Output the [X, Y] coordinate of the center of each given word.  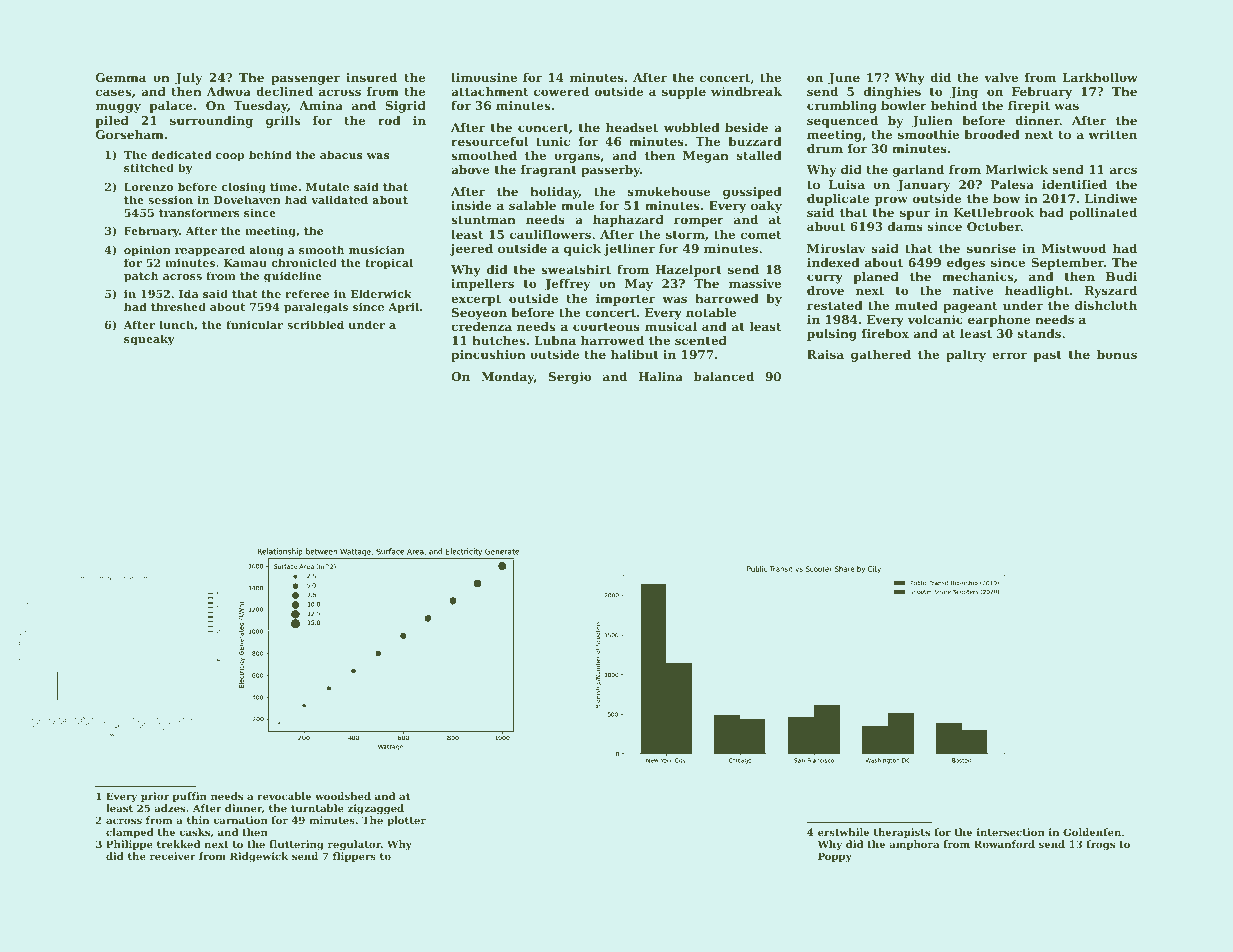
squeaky [149, 340]
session [170, 199]
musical [671, 326]
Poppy [835, 857]
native [973, 290]
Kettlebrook [994, 212]
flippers [354, 857]
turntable [317, 808]
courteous [606, 327]
